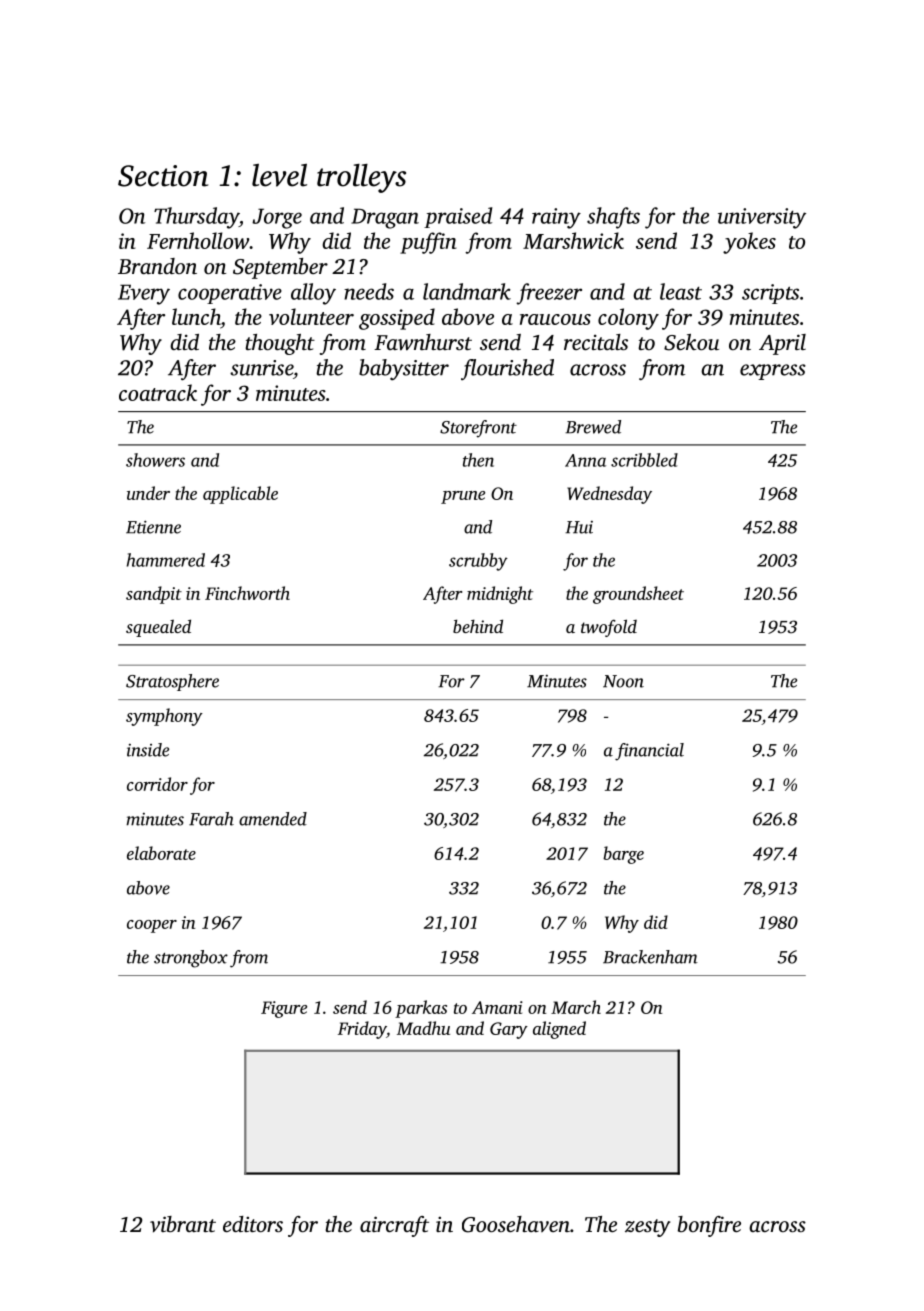 Image resolution: width=924 pixels, height=1311 pixels. What do you see at coordinates (253, 1224) in the screenshot?
I see `editors` at bounding box center [253, 1224].
